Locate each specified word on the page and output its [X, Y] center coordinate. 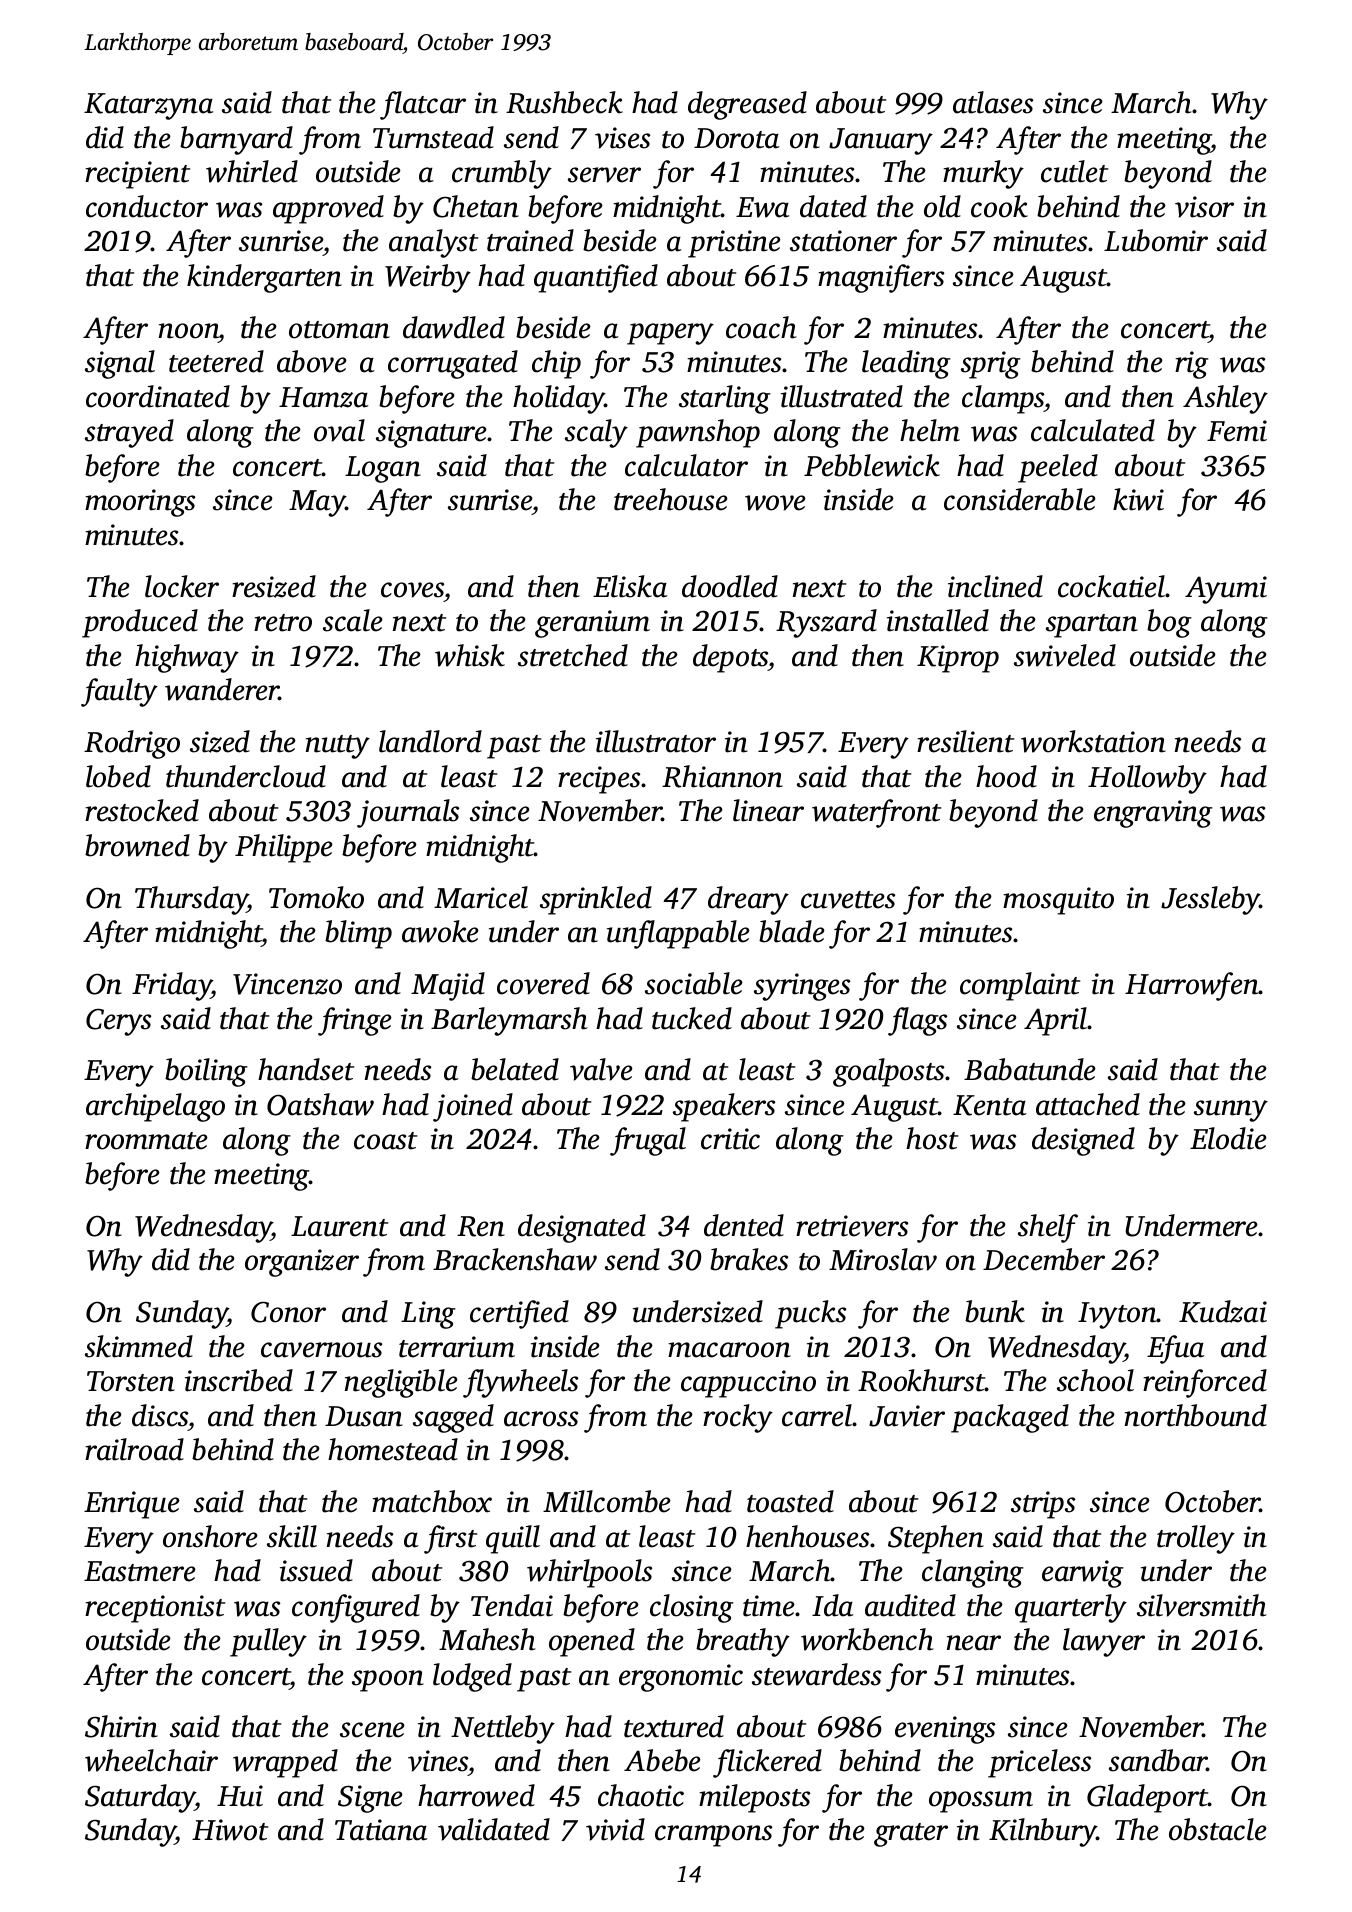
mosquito [1058, 901]
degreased [747, 105]
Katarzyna [148, 106]
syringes [802, 987]
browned [137, 845]
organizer [302, 1263]
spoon [388, 1681]
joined [473, 1107]
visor [1204, 207]
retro [283, 623]
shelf [1048, 1228]
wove [775, 503]
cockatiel [1112, 586]
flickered [767, 1763]
